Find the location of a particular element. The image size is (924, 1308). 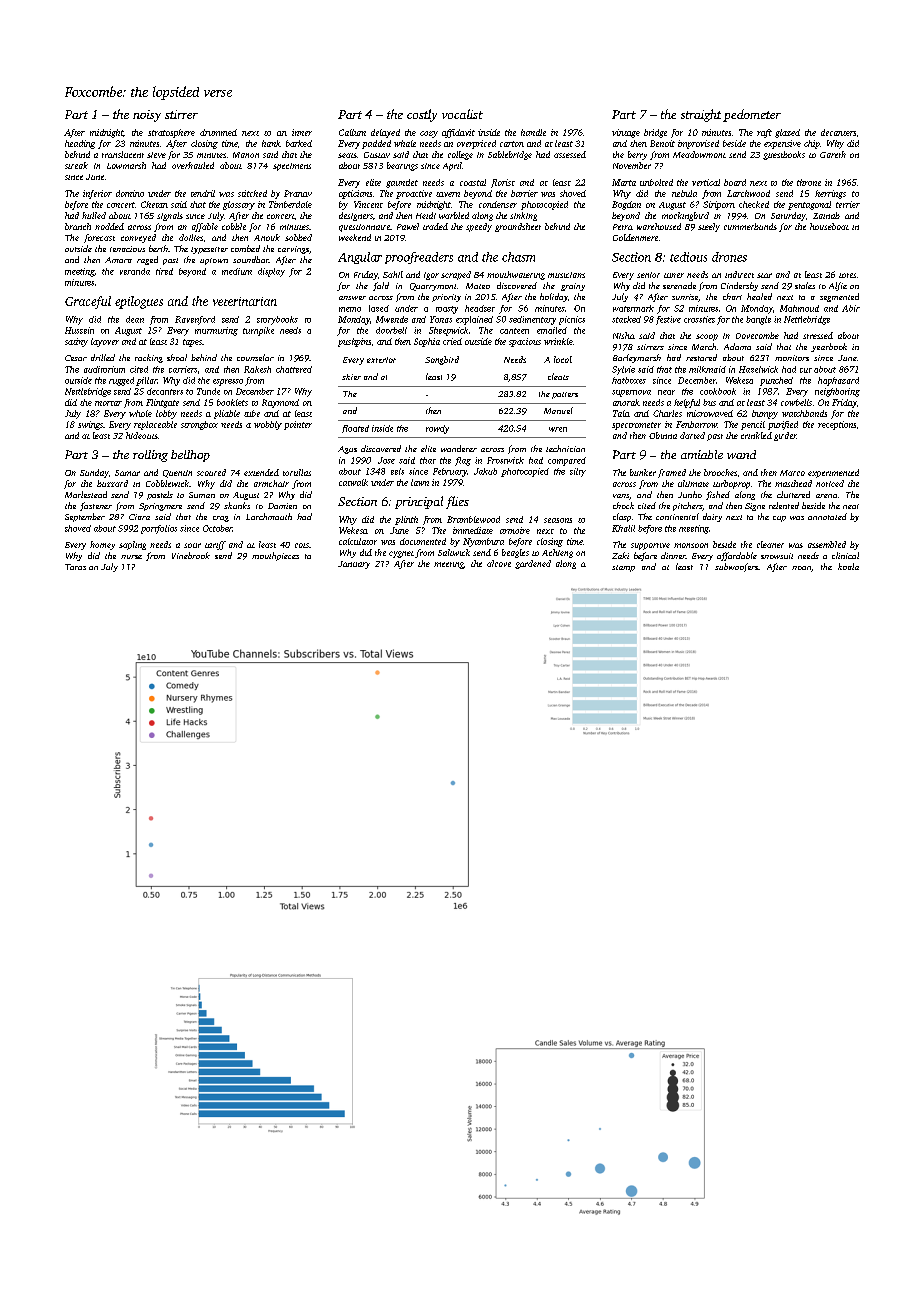

drilled is located at coordinates (103, 357).
